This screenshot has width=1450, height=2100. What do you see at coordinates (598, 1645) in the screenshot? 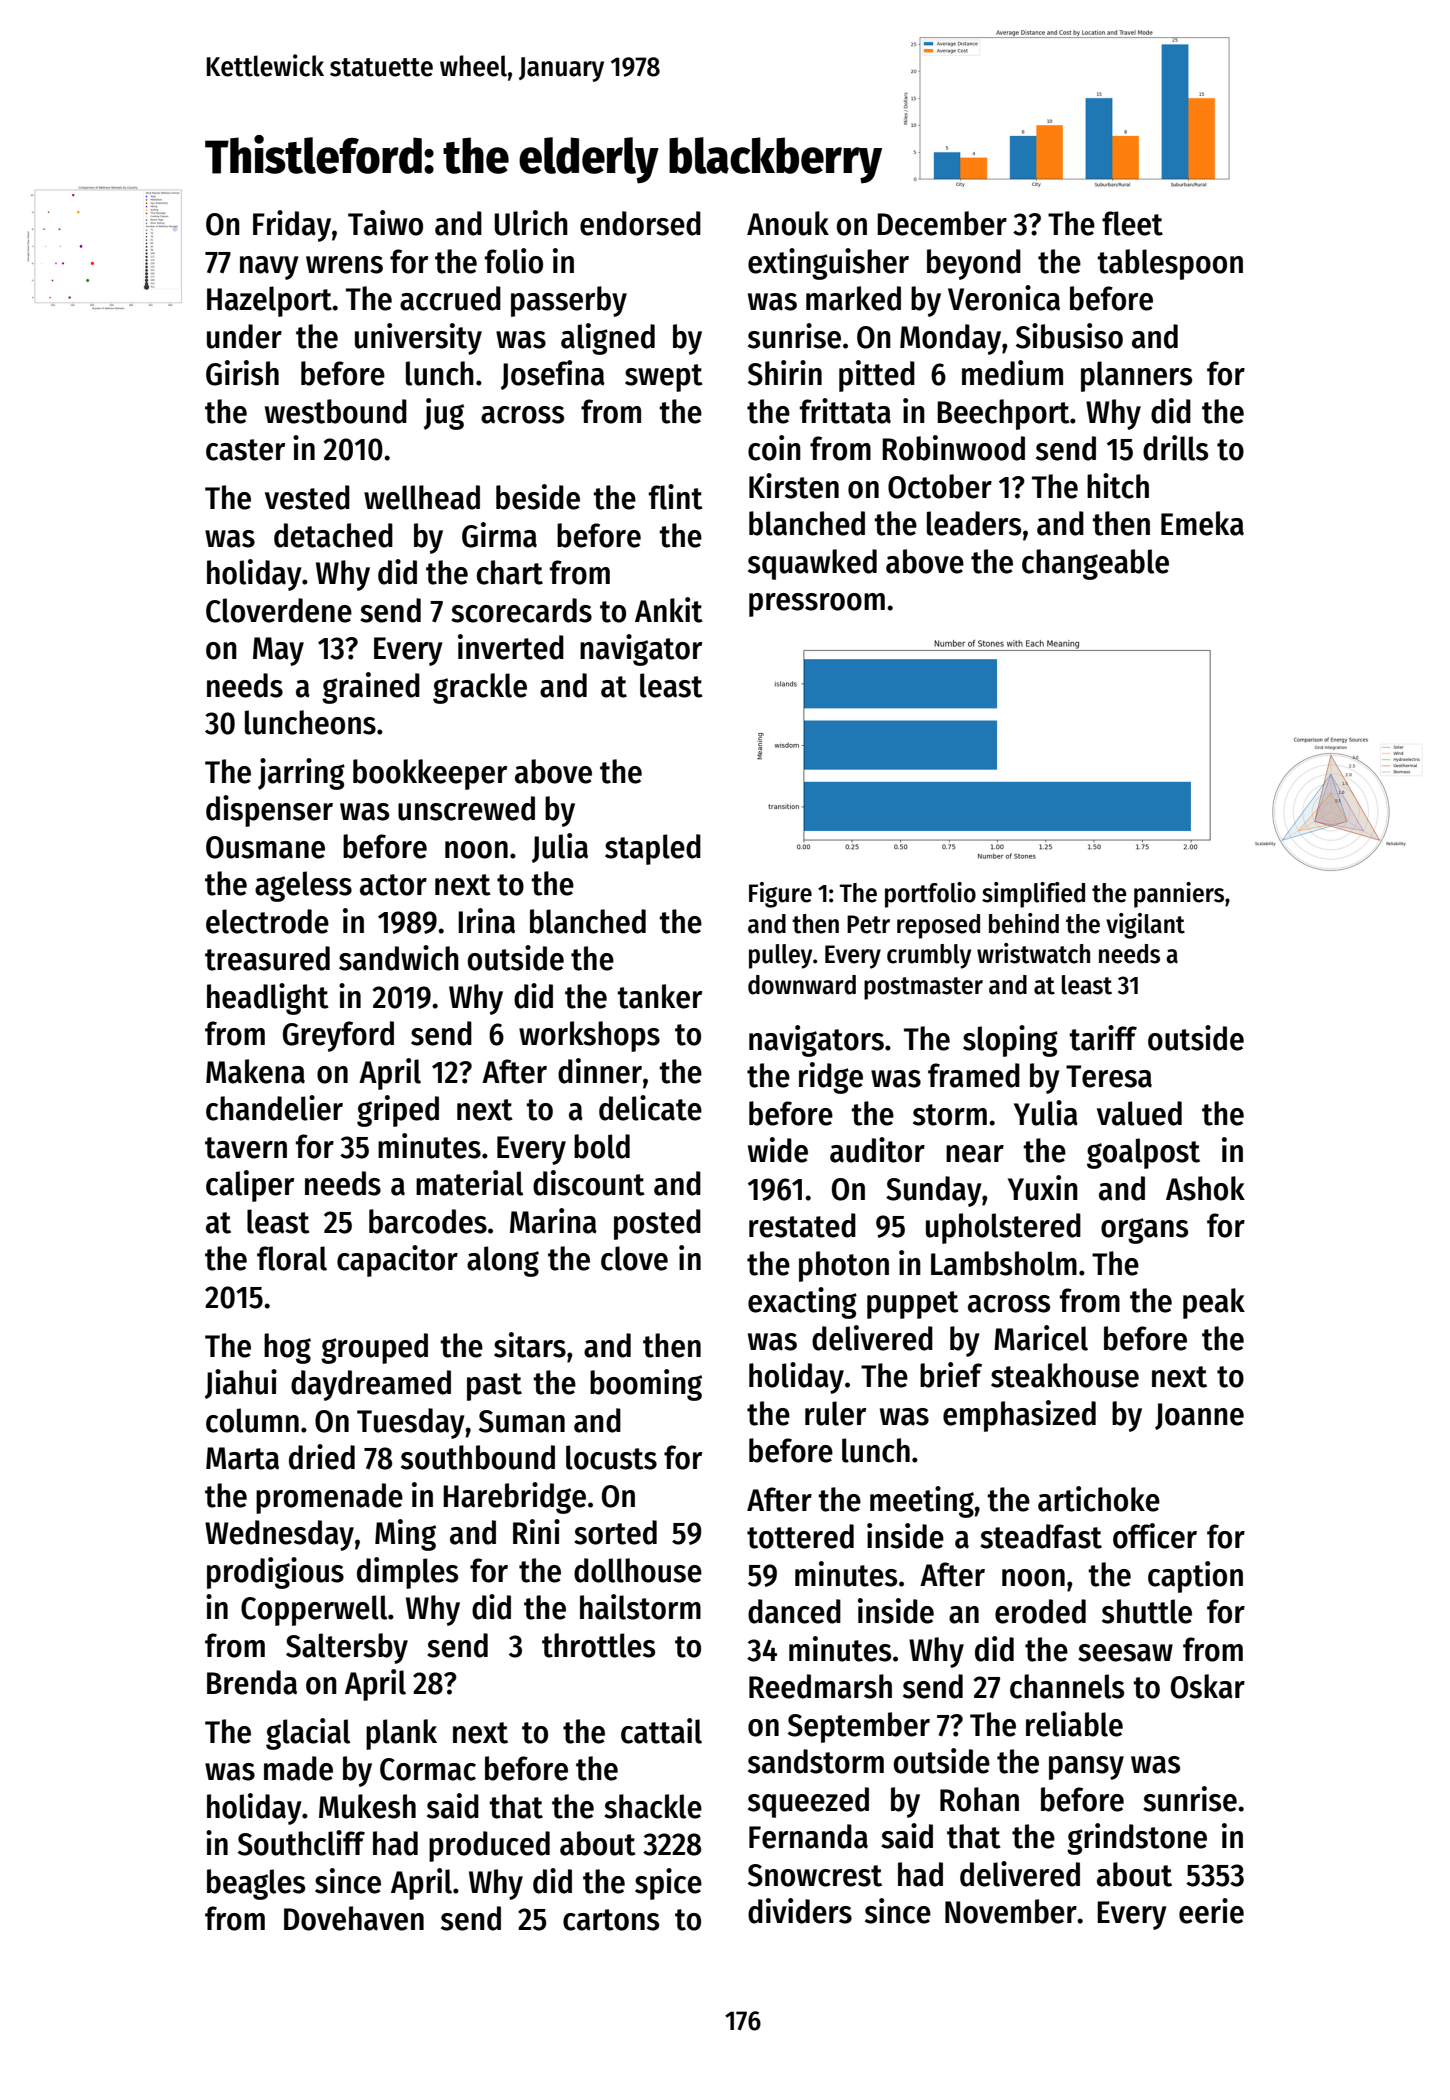
I see `throttles` at bounding box center [598, 1645].
